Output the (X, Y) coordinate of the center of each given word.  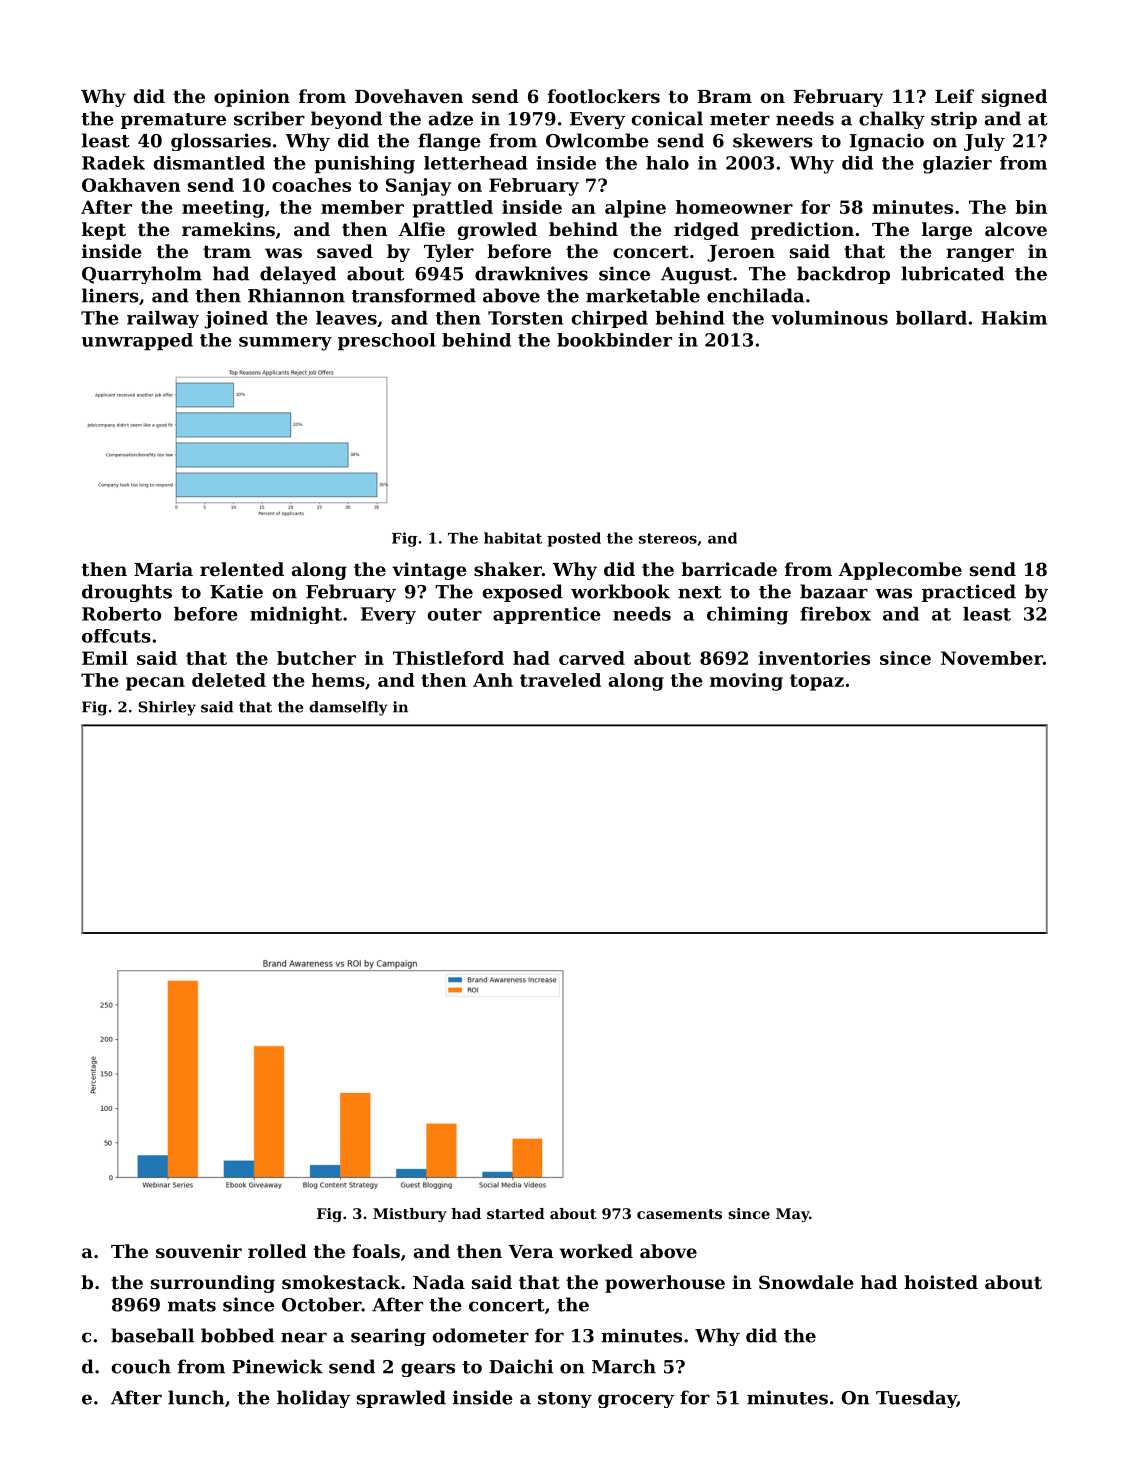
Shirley (167, 708)
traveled (560, 680)
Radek (113, 163)
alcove (1016, 229)
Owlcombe (597, 140)
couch (141, 1366)
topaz (817, 682)
